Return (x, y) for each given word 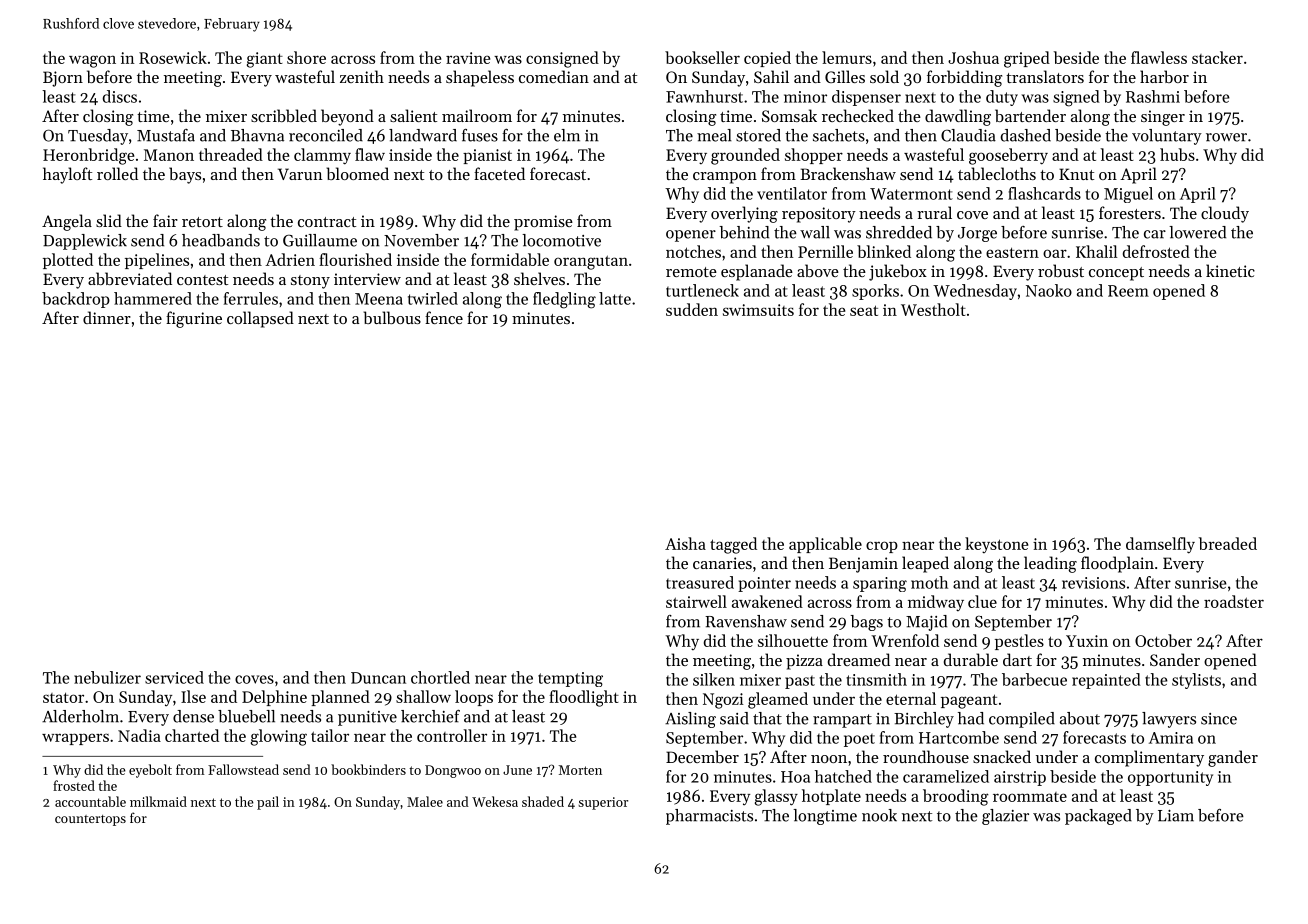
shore (306, 57)
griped (1027, 59)
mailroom (477, 115)
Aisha (685, 543)
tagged (733, 545)
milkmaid (158, 801)
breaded (1228, 543)
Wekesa (495, 801)
